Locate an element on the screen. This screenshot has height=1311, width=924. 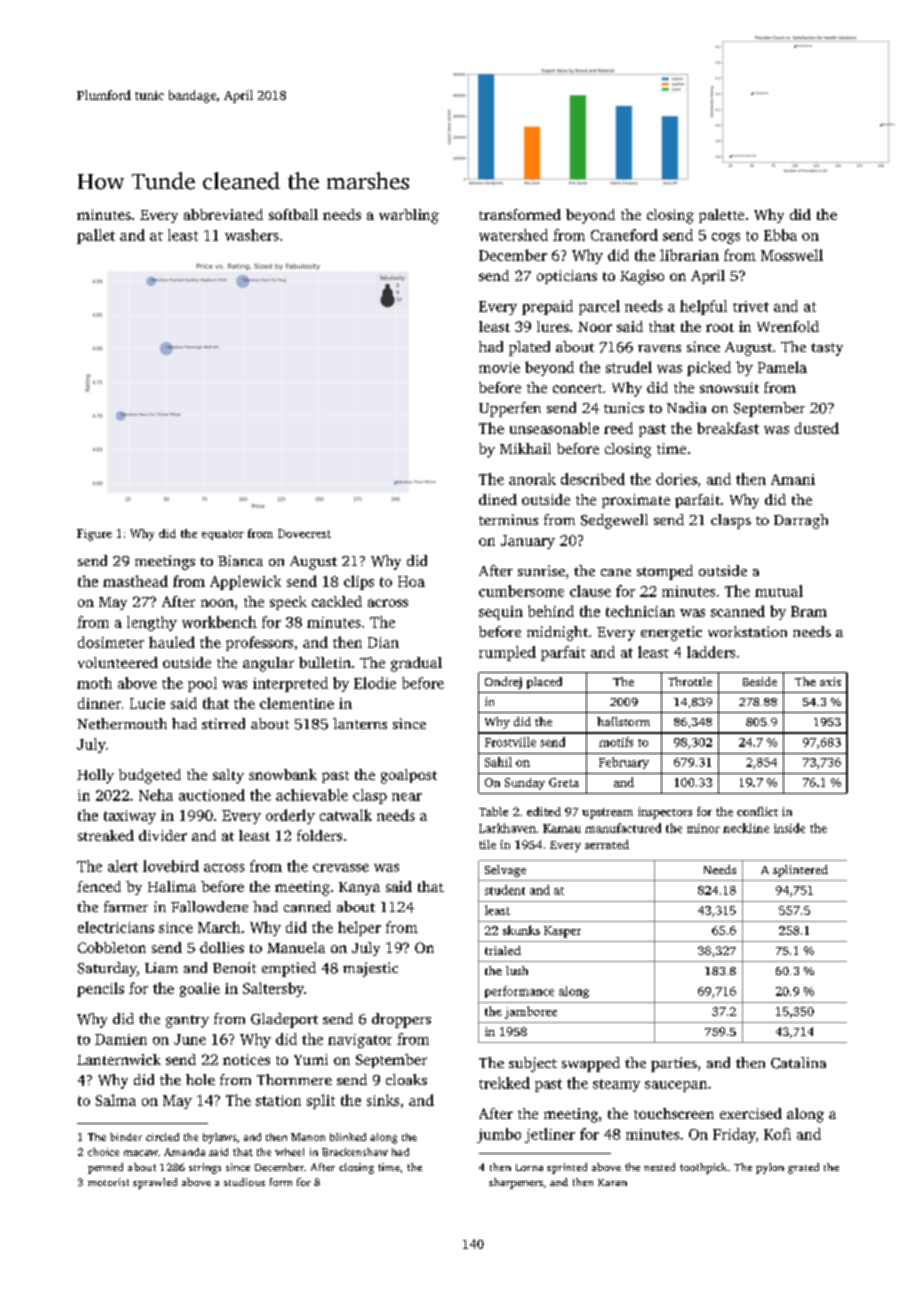
grated is located at coordinates (803, 1168).
